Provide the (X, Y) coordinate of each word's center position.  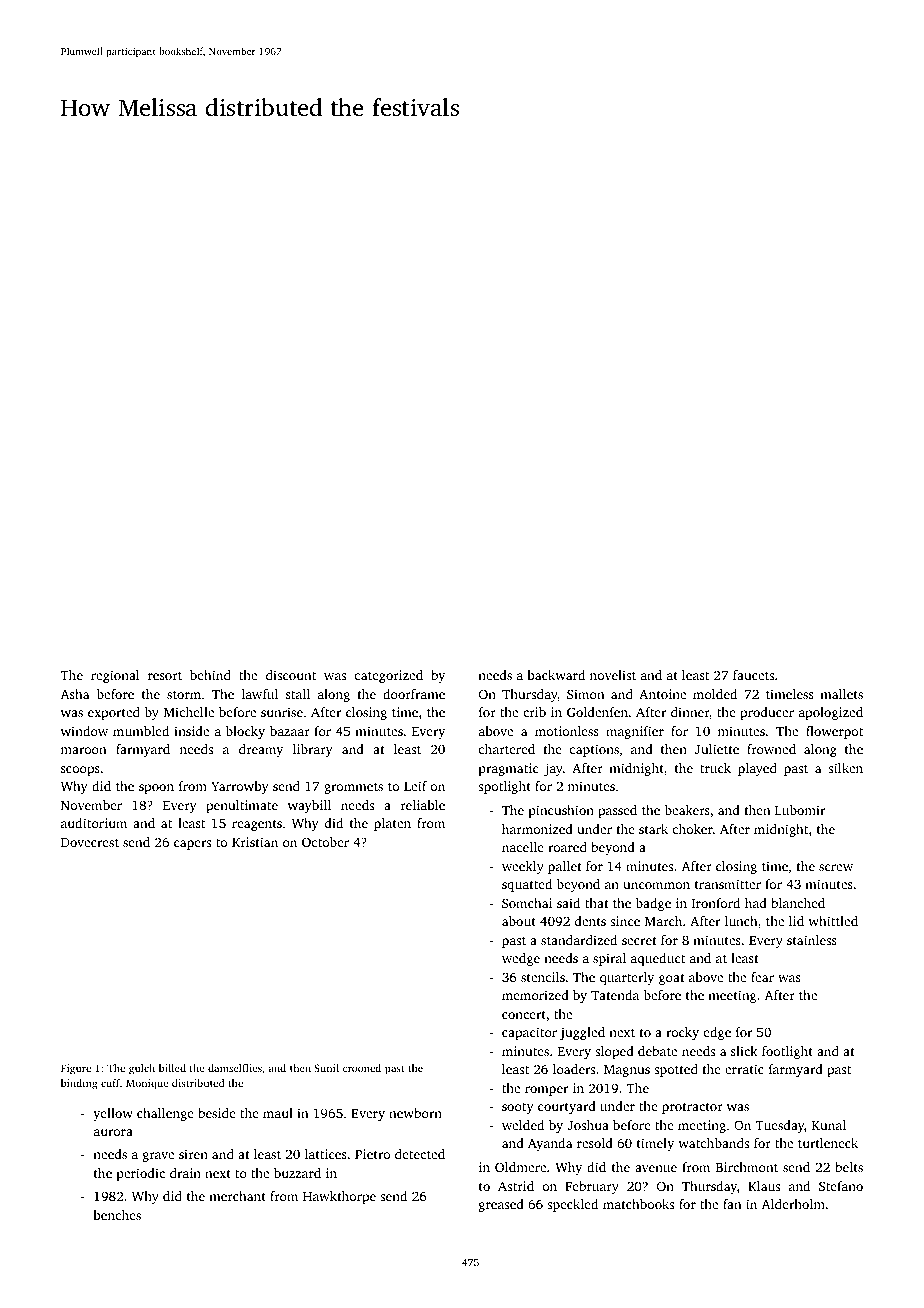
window (84, 731)
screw (836, 867)
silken (845, 768)
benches (117, 1215)
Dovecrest (90, 842)
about (519, 921)
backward (556, 675)
